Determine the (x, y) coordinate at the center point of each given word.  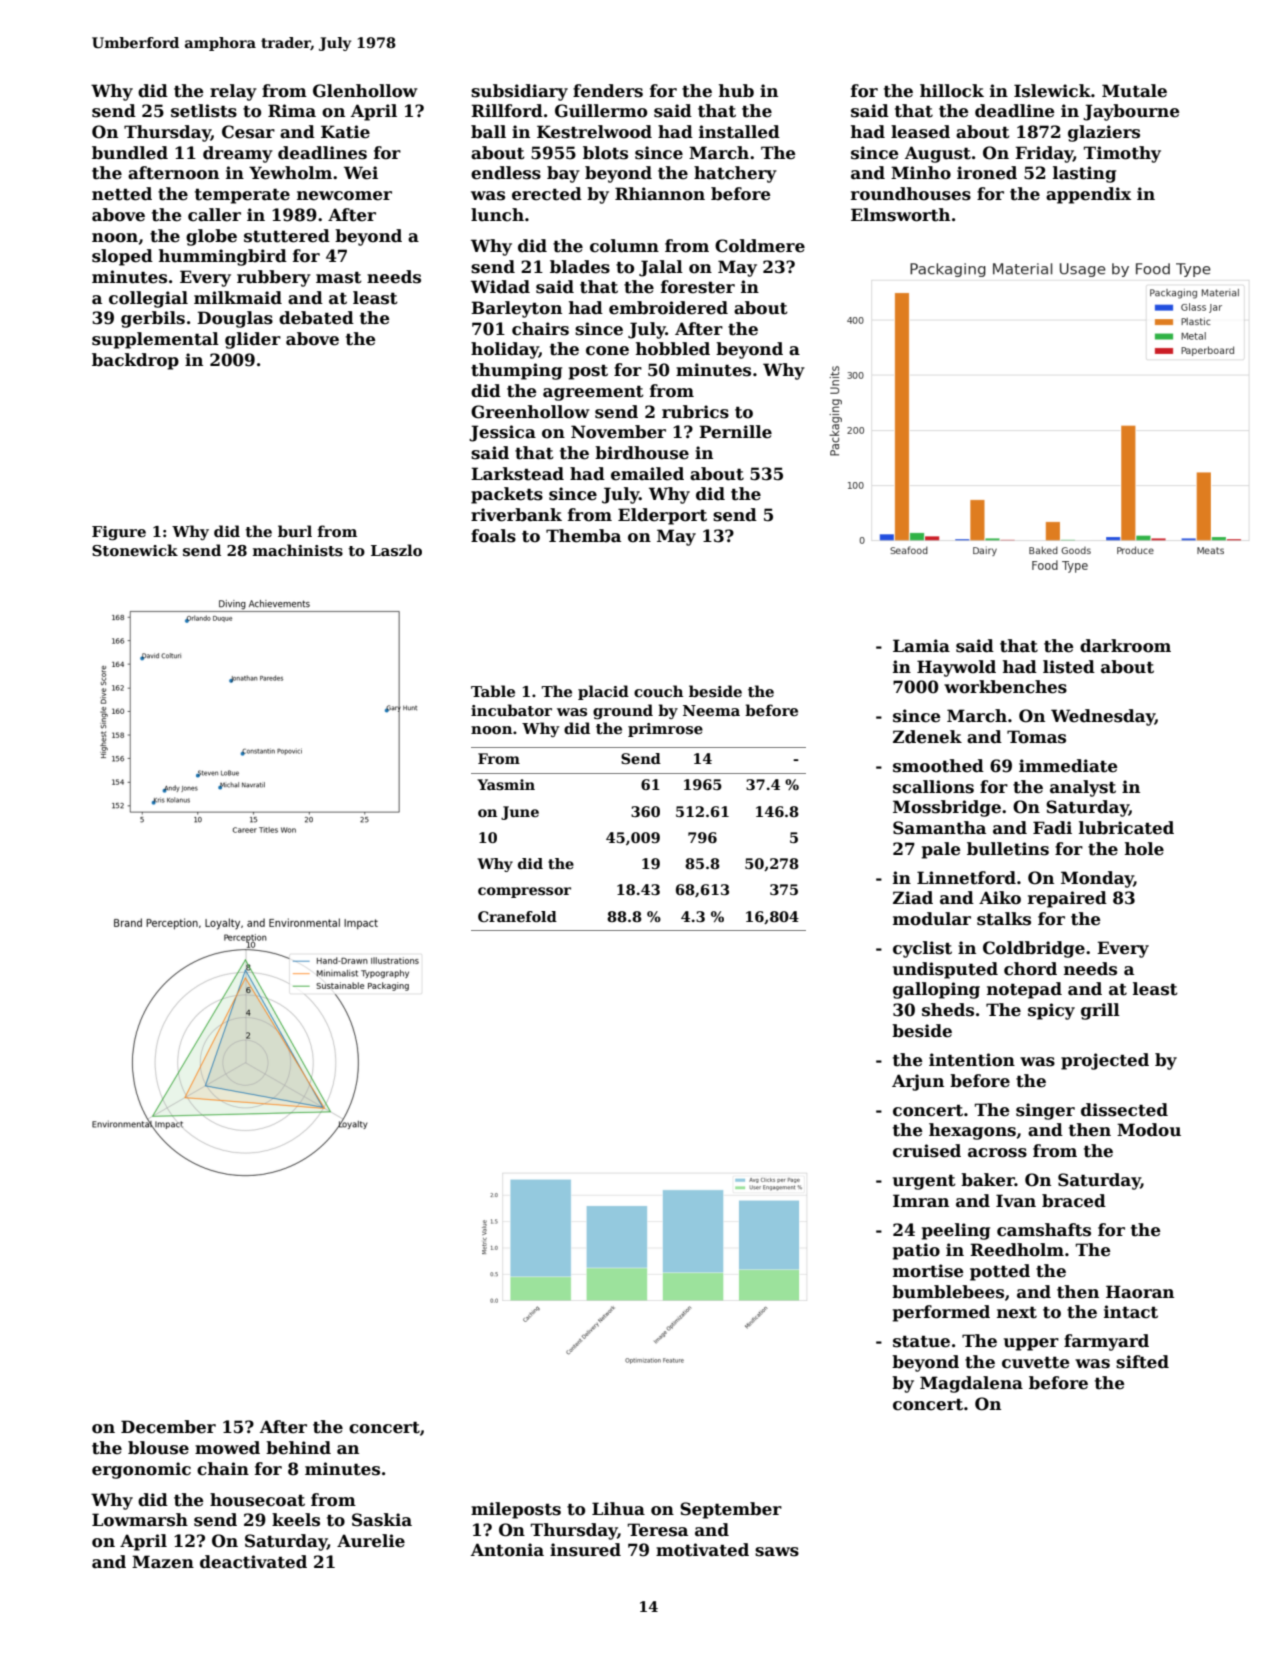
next (1017, 1313)
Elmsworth (900, 215)
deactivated (253, 1562)
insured (585, 1550)
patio (916, 1251)
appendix (1088, 195)
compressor (524, 892)
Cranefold (517, 916)
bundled (130, 153)
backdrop (135, 361)
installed (739, 132)
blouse (158, 1448)
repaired (1067, 899)
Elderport (662, 516)
